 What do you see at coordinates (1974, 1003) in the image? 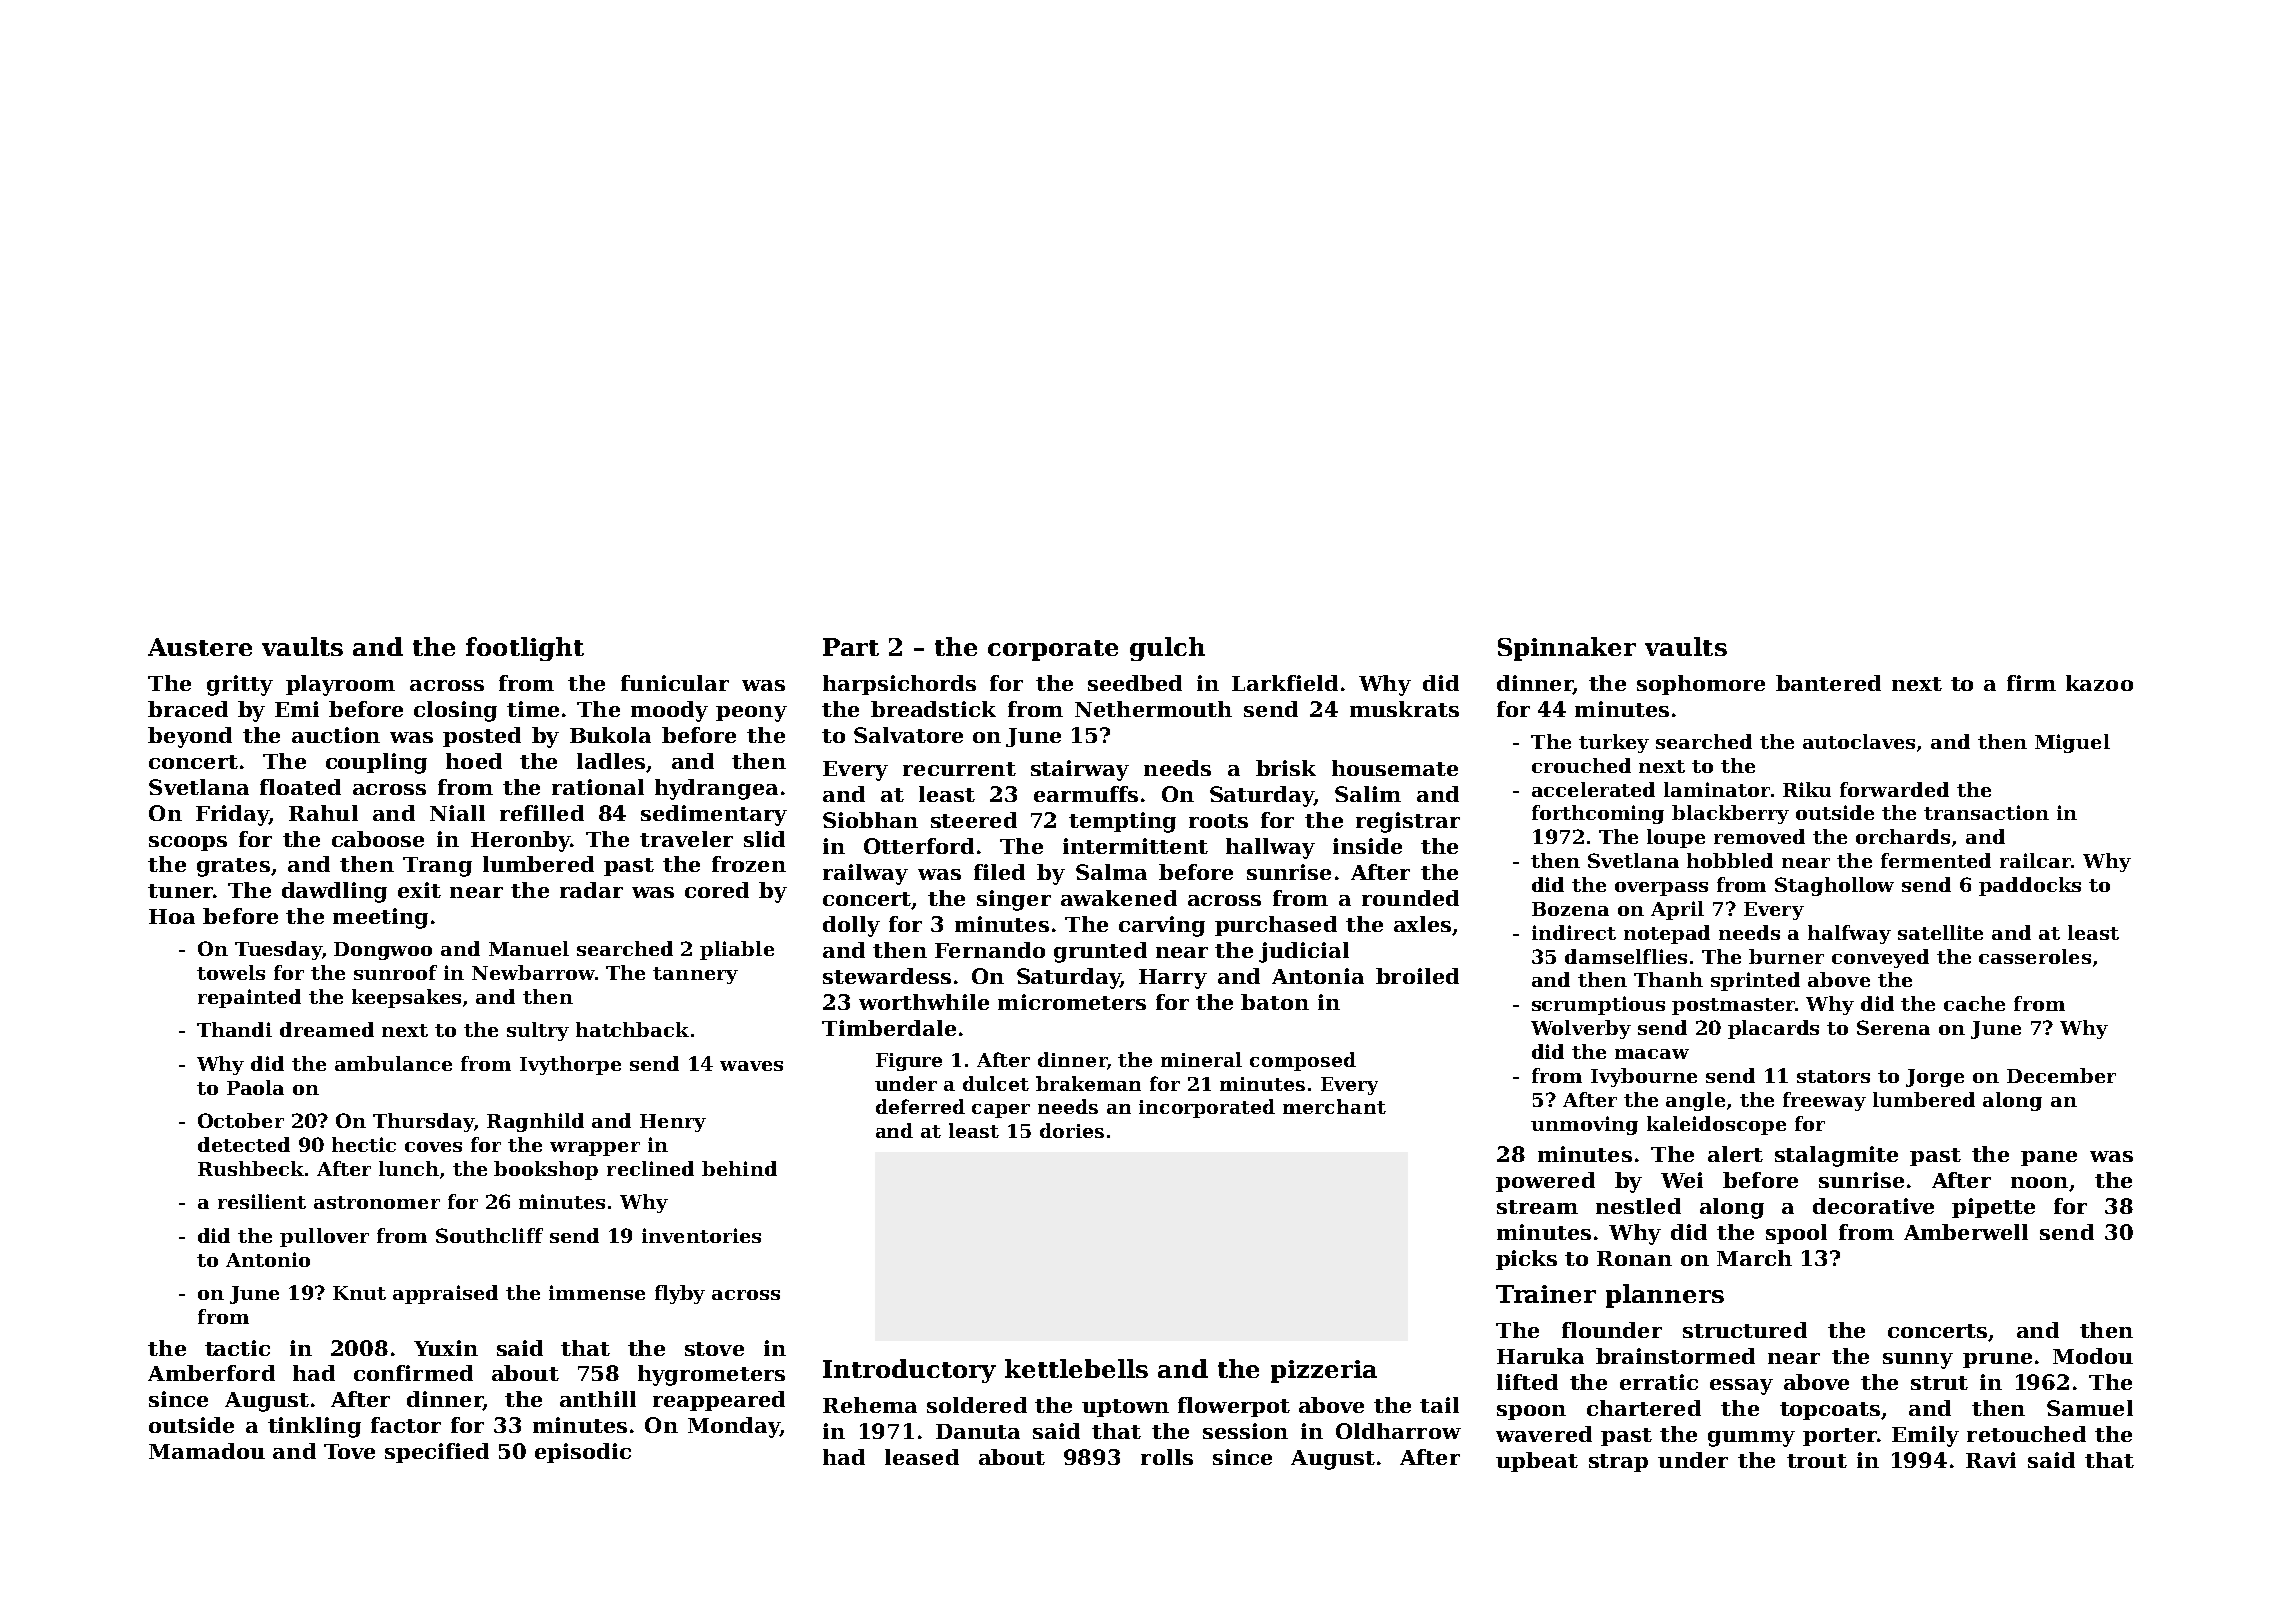
I see `cache` at bounding box center [1974, 1003].
